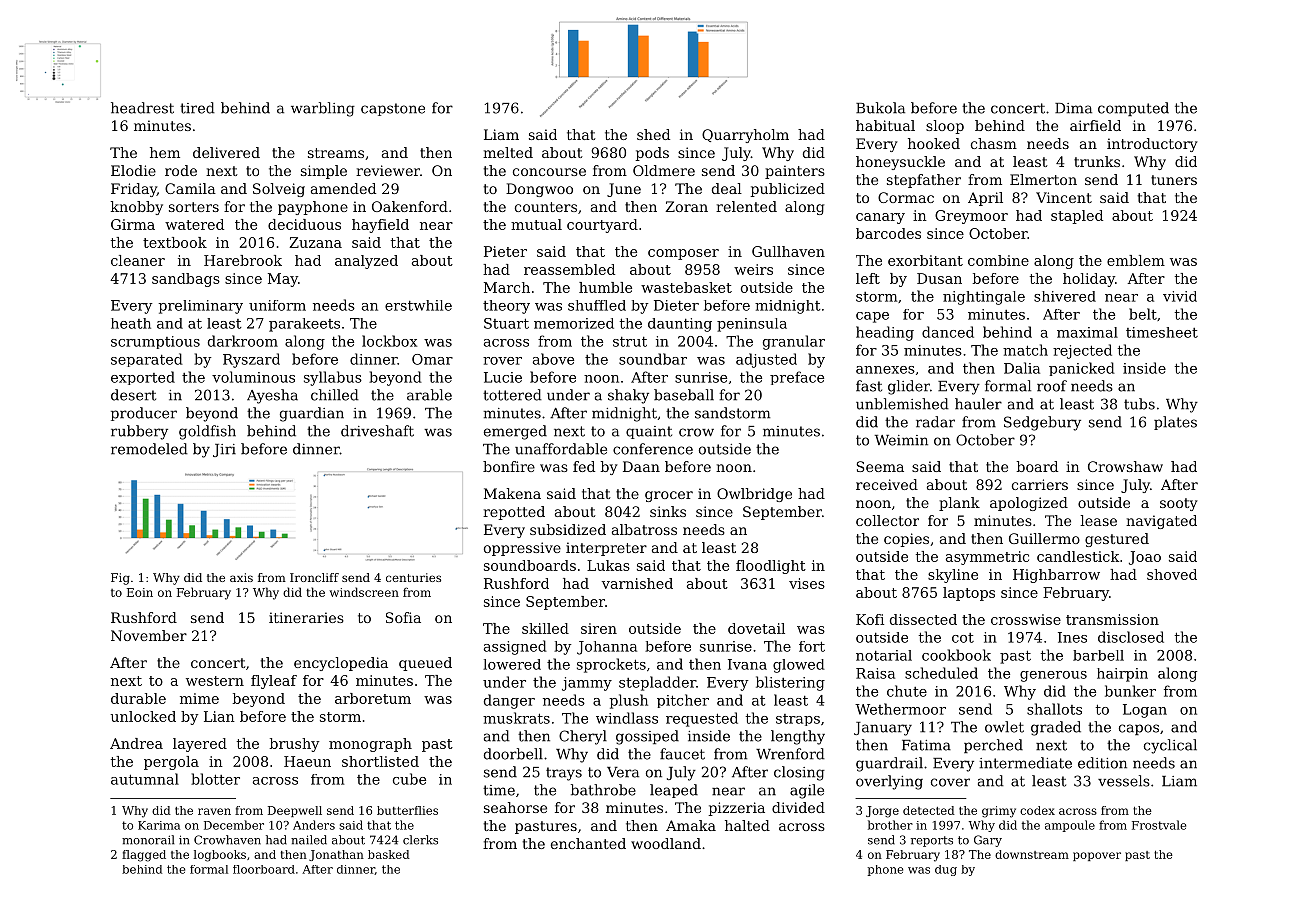 Image resolution: width=1308 pixels, height=924 pixels. I want to click on repotted, so click(514, 513).
